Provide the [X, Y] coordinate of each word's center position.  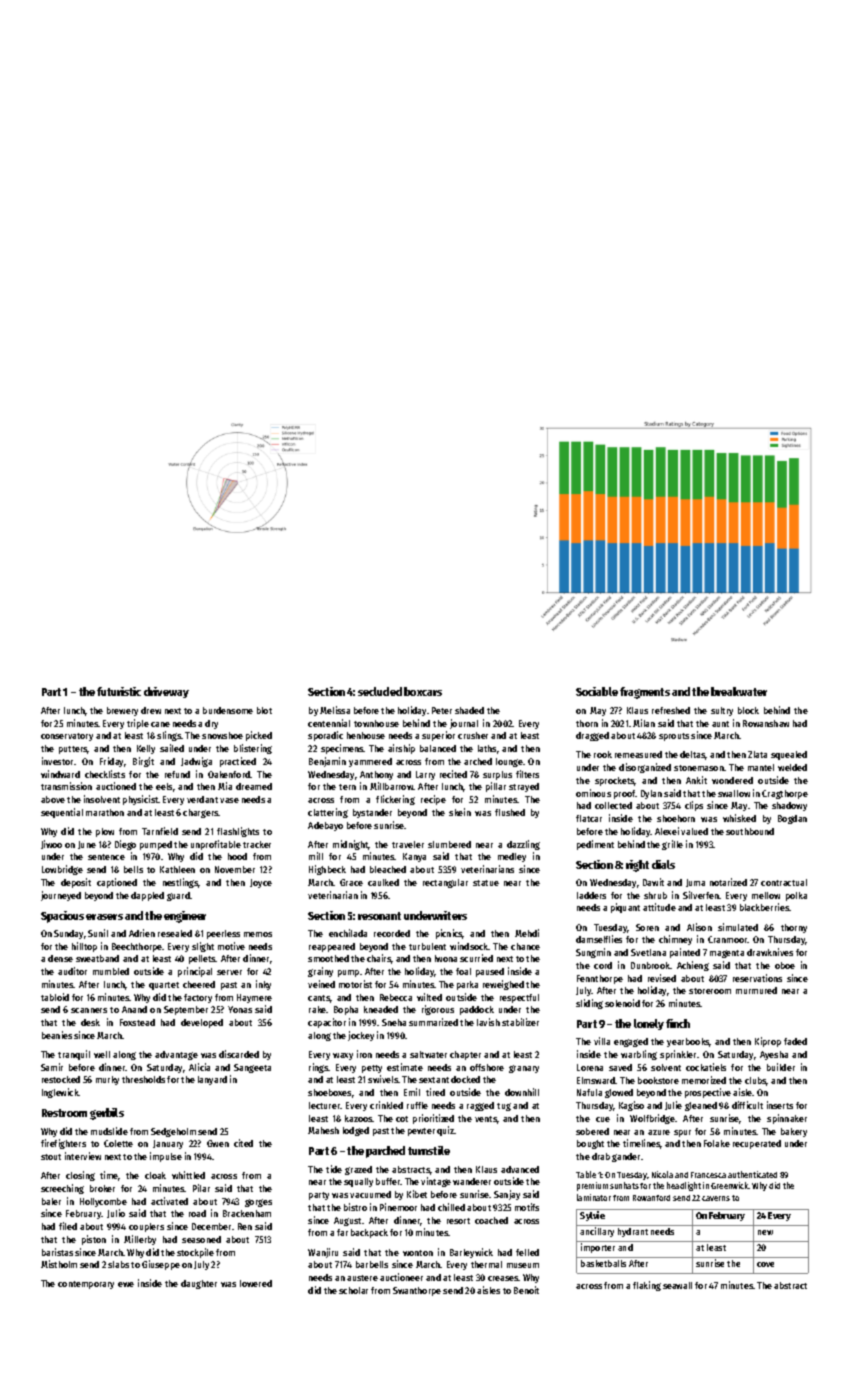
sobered [592, 1131]
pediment [595, 845]
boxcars [423, 691]
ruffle [417, 1105]
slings [169, 736]
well [102, 1054]
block [748, 710]
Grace [351, 882]
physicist [141, 800]
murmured [756, 990]
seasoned [201, 1239]
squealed [789, 755]
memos [258, 934]
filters [527, 774]
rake [318, 1009]
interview [83, 1156]
